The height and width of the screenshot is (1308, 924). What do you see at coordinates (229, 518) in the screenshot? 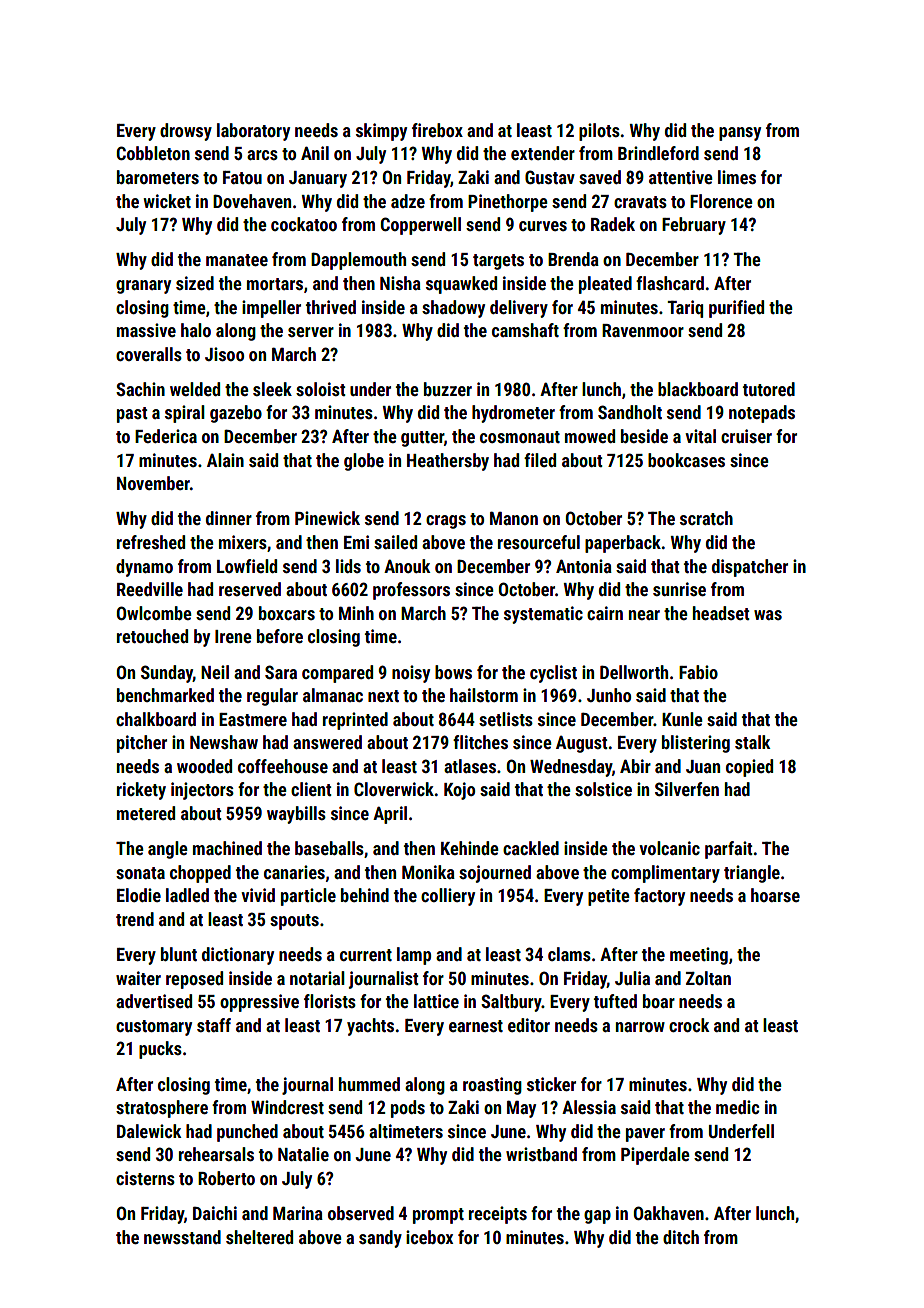
I see `dinner` at bounding box center [229, 518].
